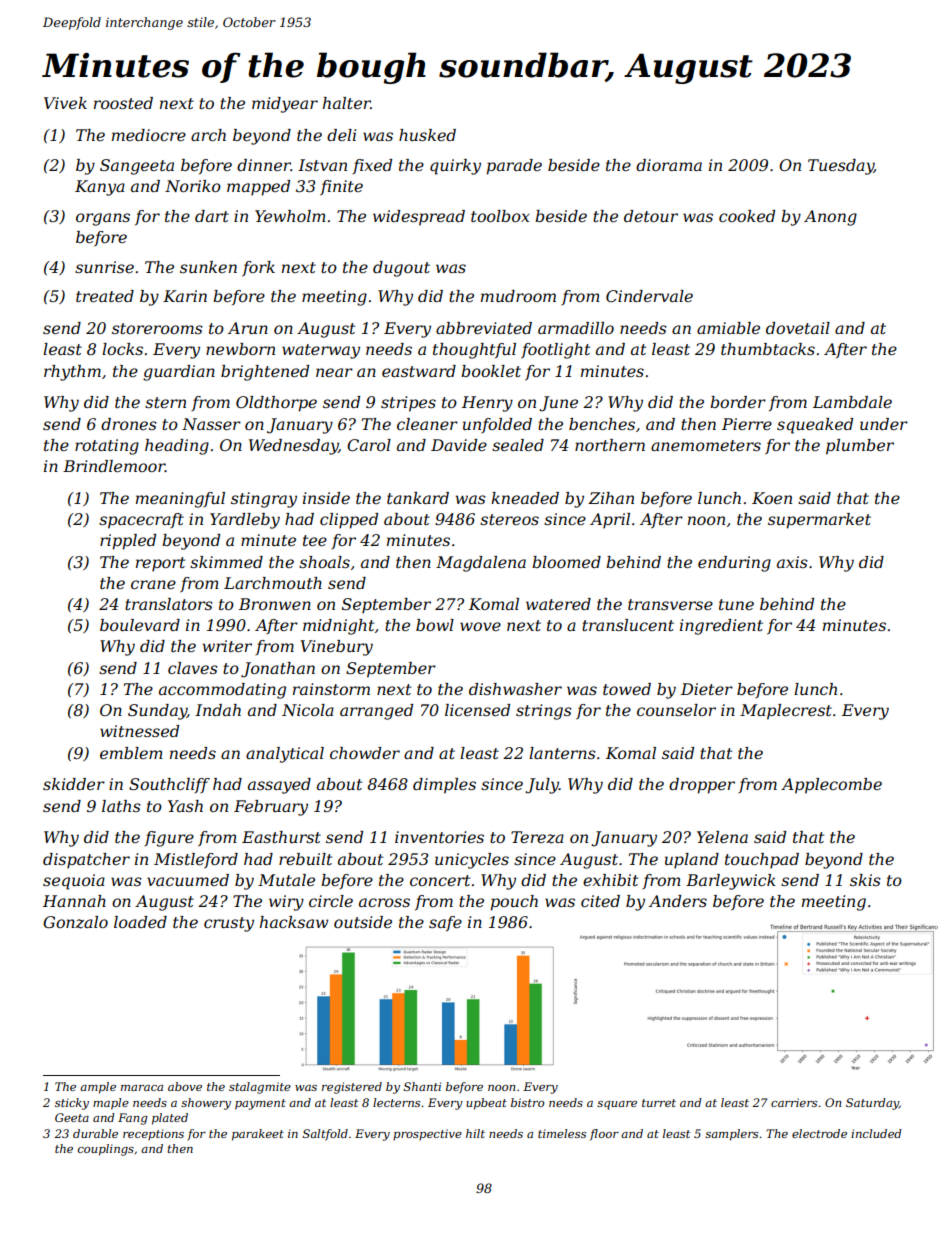  Describe the element at coordinates (123, 103) in the screenshot. I see `roosted` at that location.
